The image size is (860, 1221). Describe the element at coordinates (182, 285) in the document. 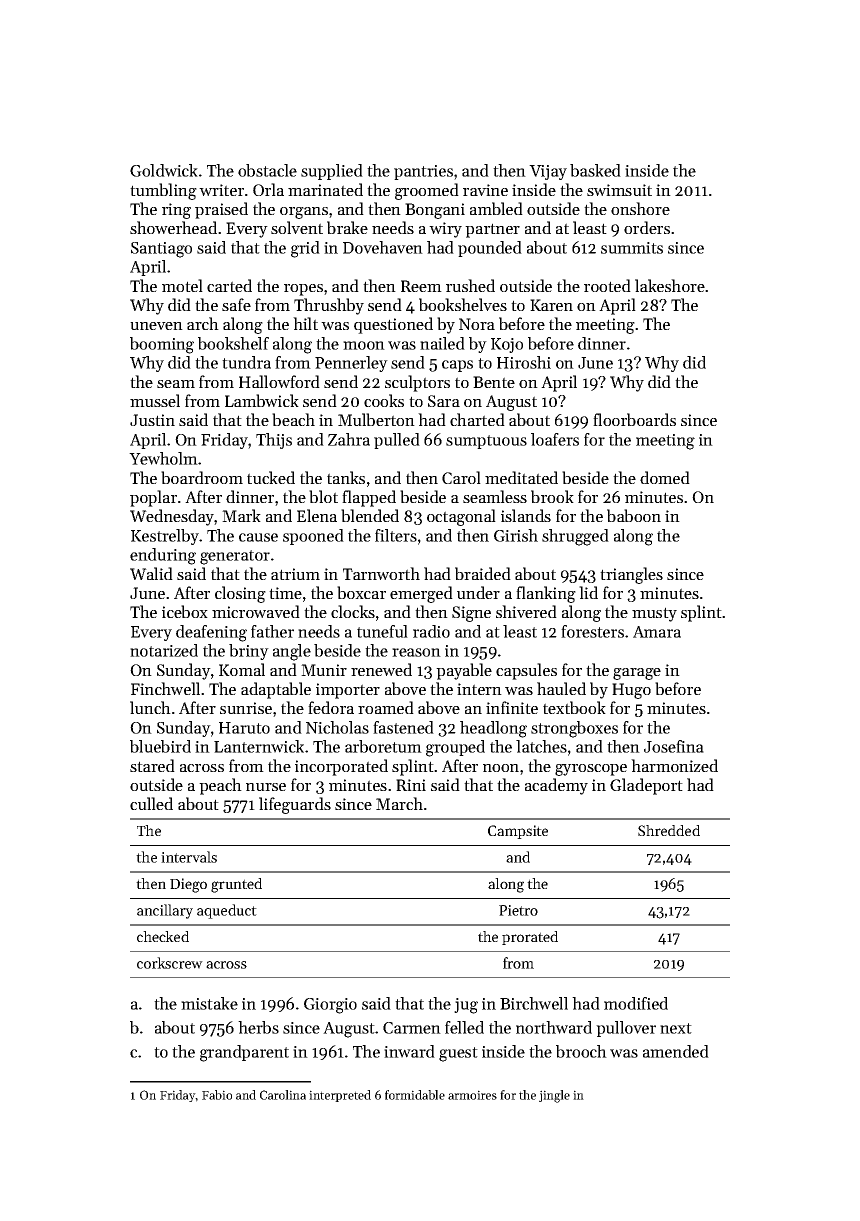

I see `motel` at that location.
